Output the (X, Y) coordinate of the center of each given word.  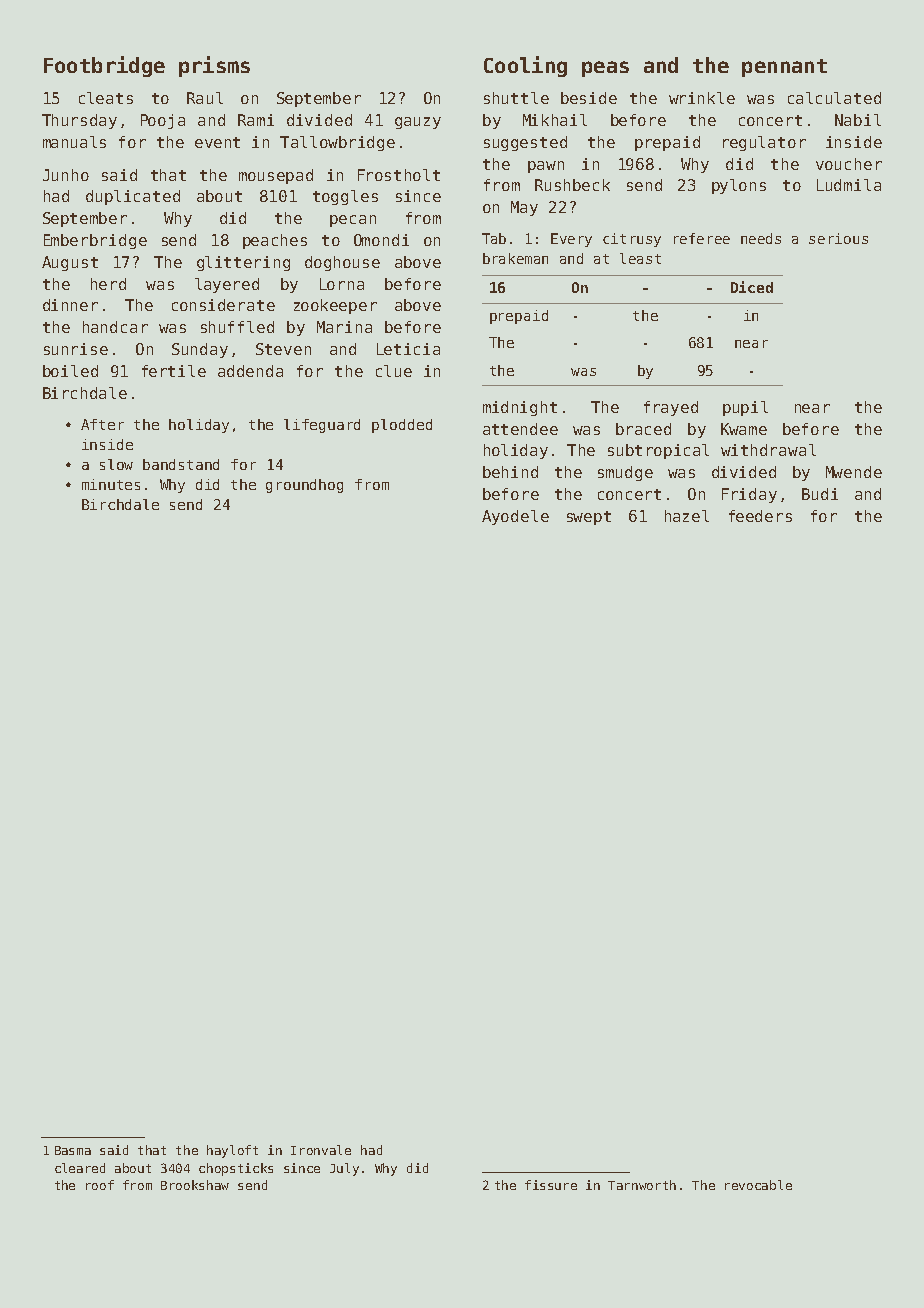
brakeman (515, 258)
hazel (687, 516)
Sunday (200, 350)
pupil (745, 408)
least (640, 258)
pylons (739, 186)
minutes (111, 484)
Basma (73, 1150)
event (217, 142)
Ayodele (515, 517)
